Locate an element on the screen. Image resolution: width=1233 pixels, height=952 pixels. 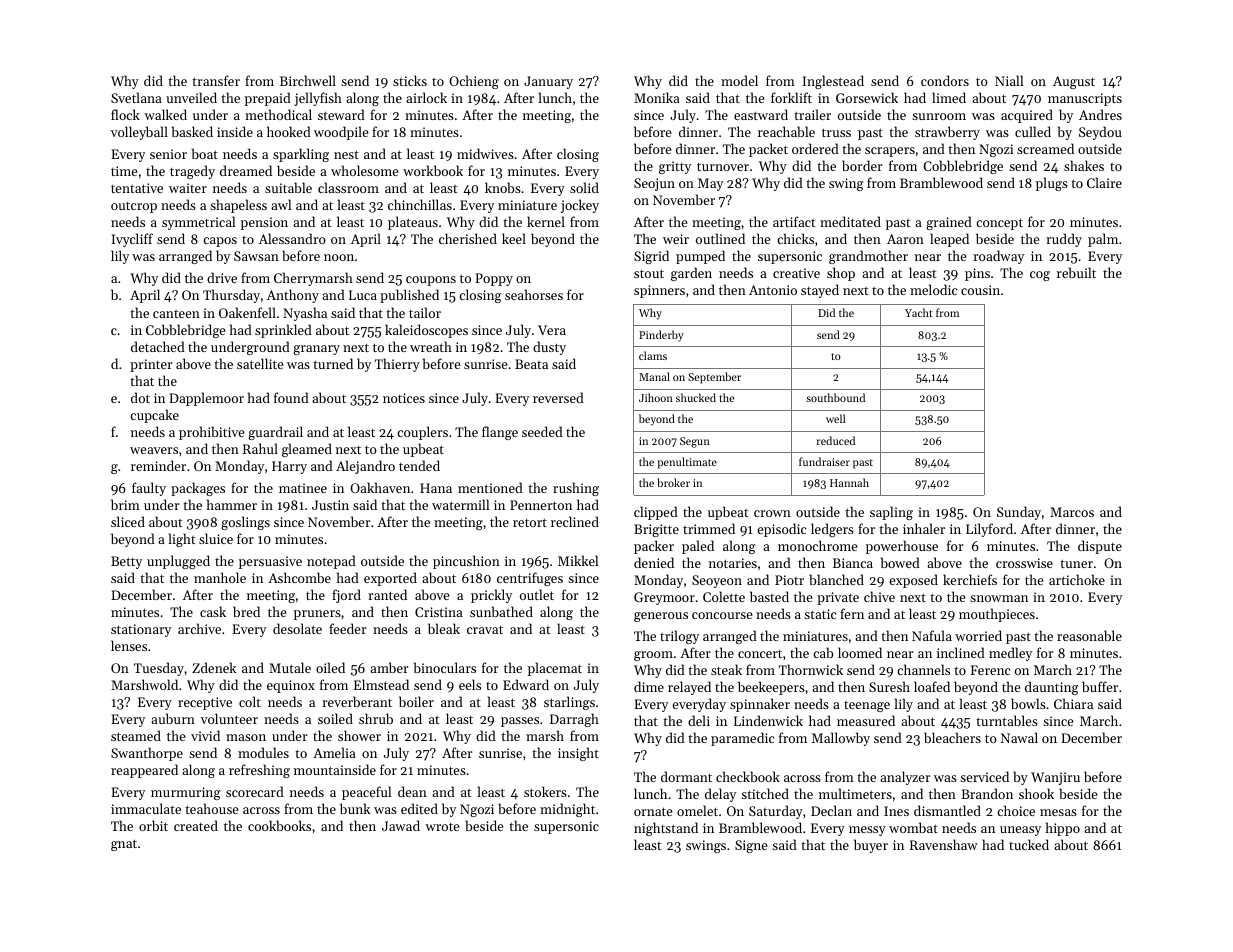
gnat is located at coordinates (124, 845).
